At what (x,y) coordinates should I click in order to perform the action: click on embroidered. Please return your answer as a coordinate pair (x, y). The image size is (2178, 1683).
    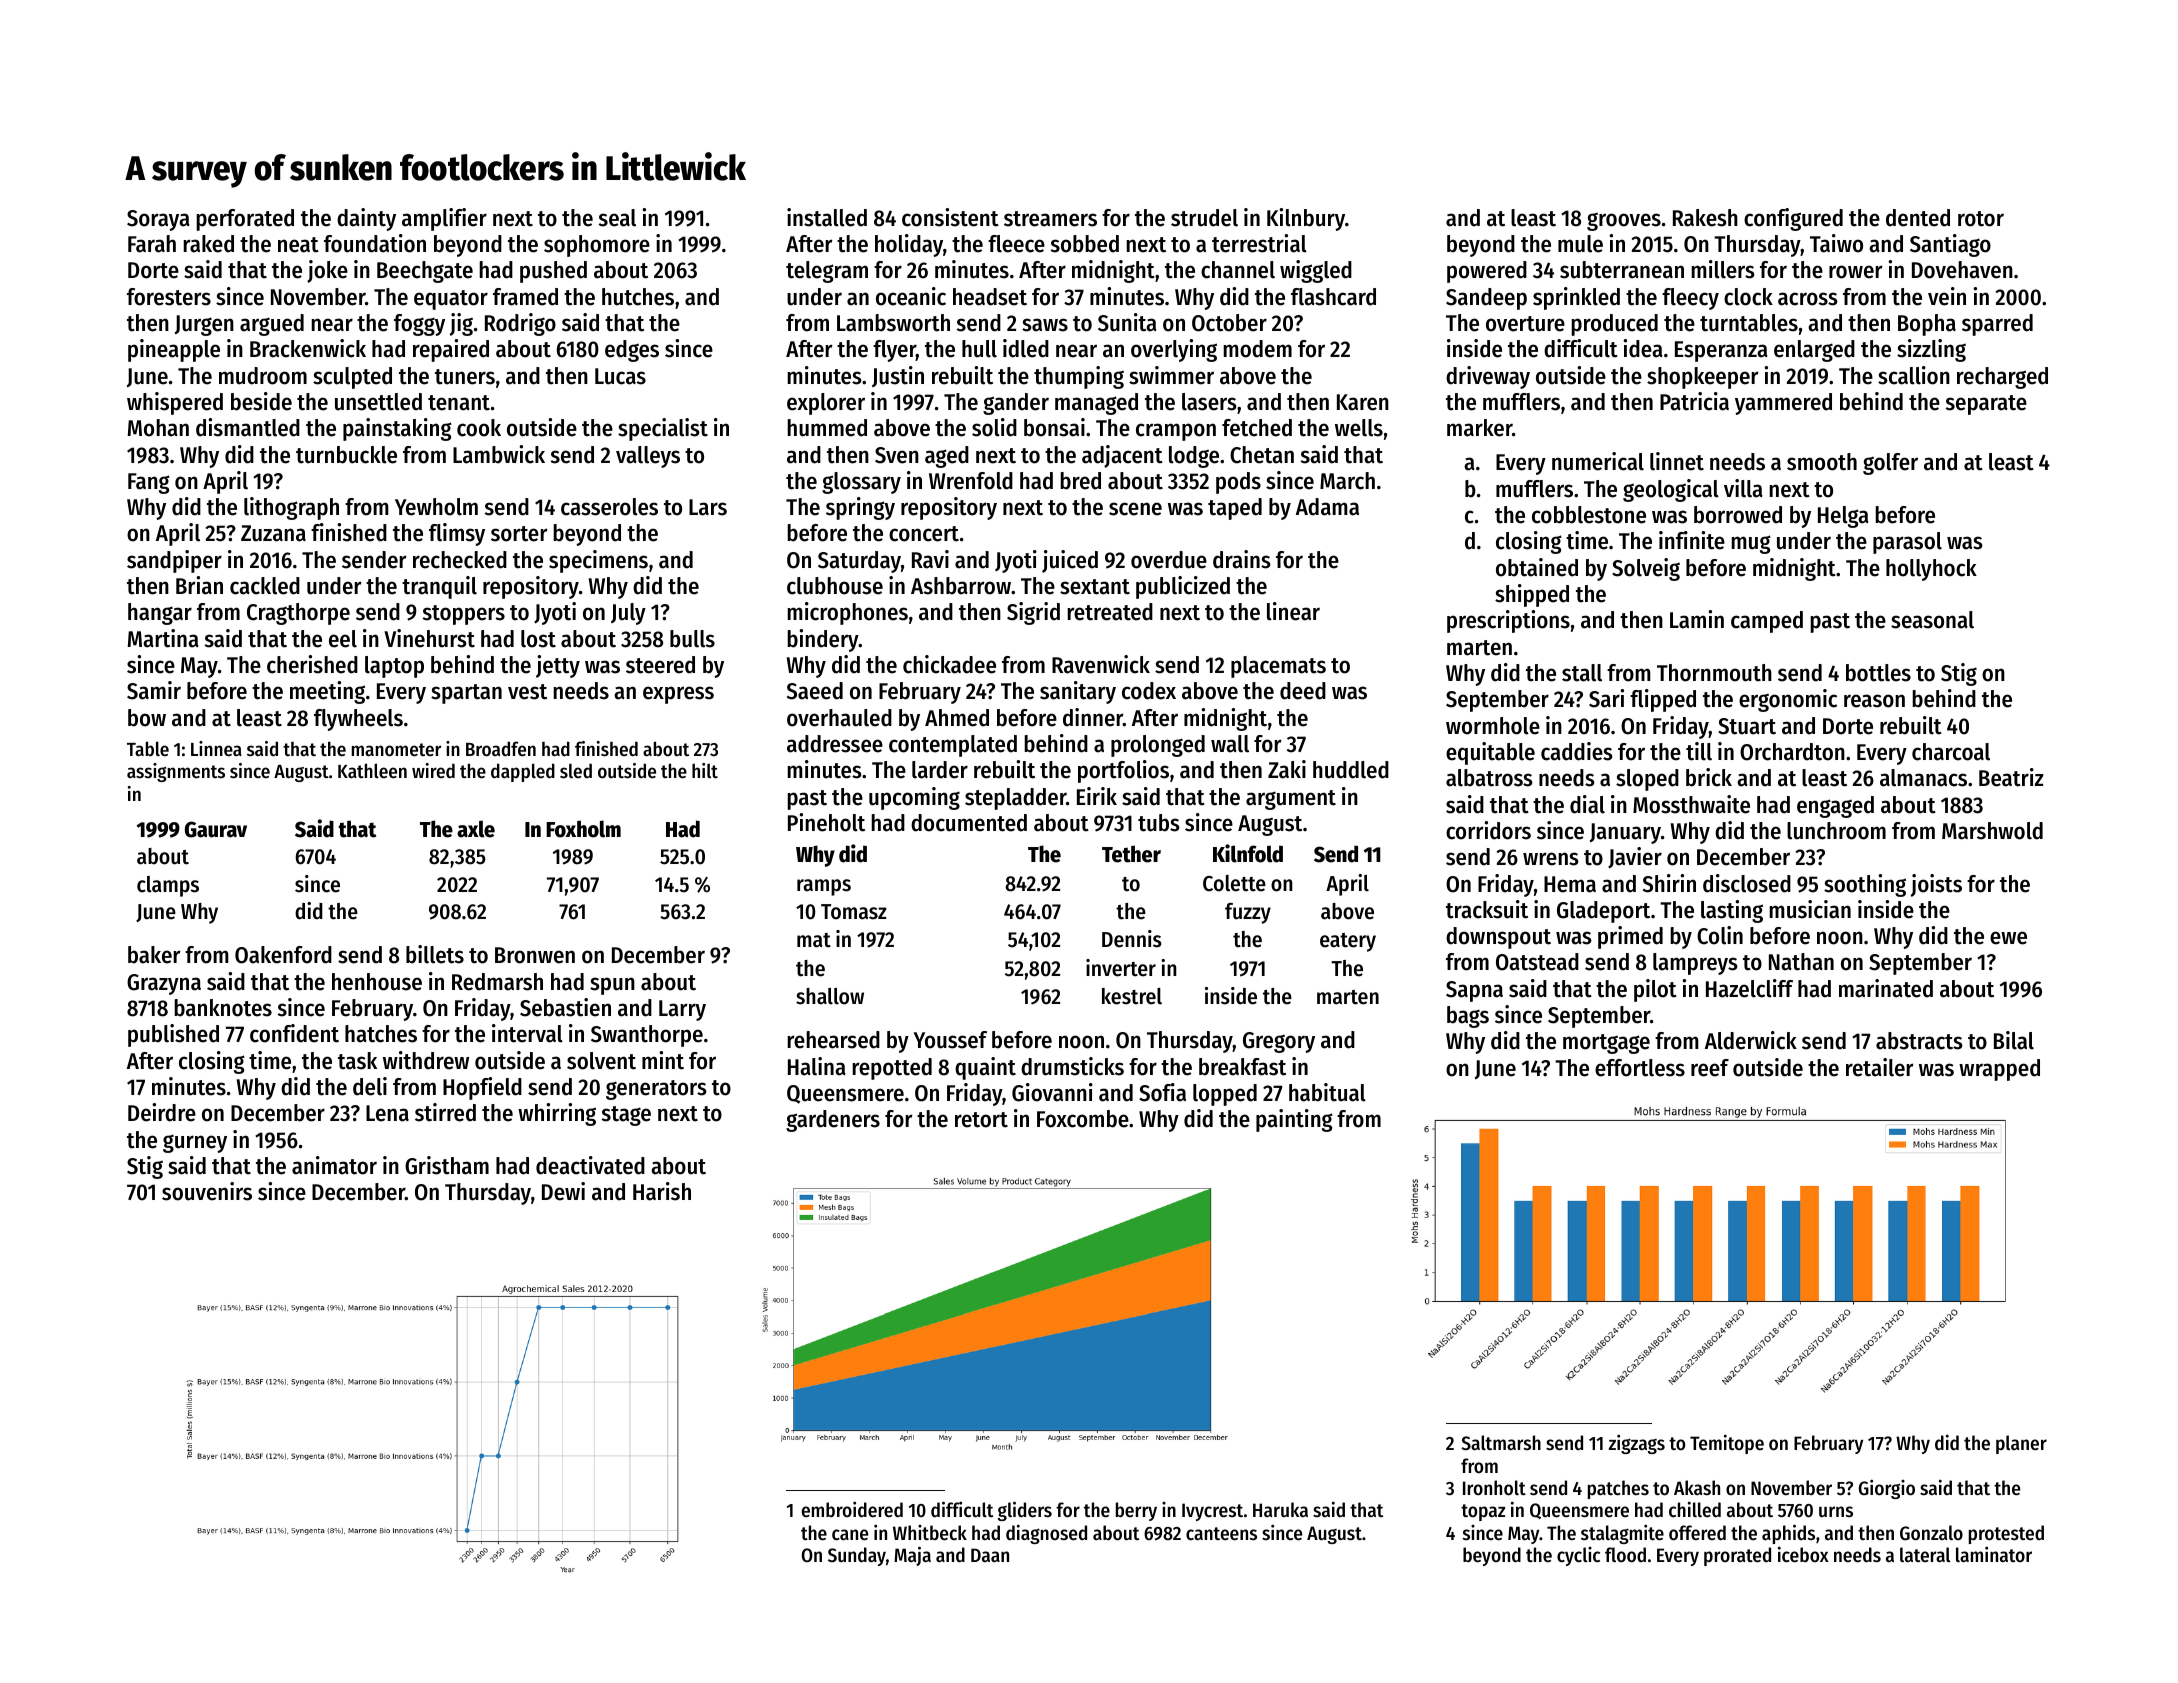
    Looking at the image, I should click on (852, 1509).
